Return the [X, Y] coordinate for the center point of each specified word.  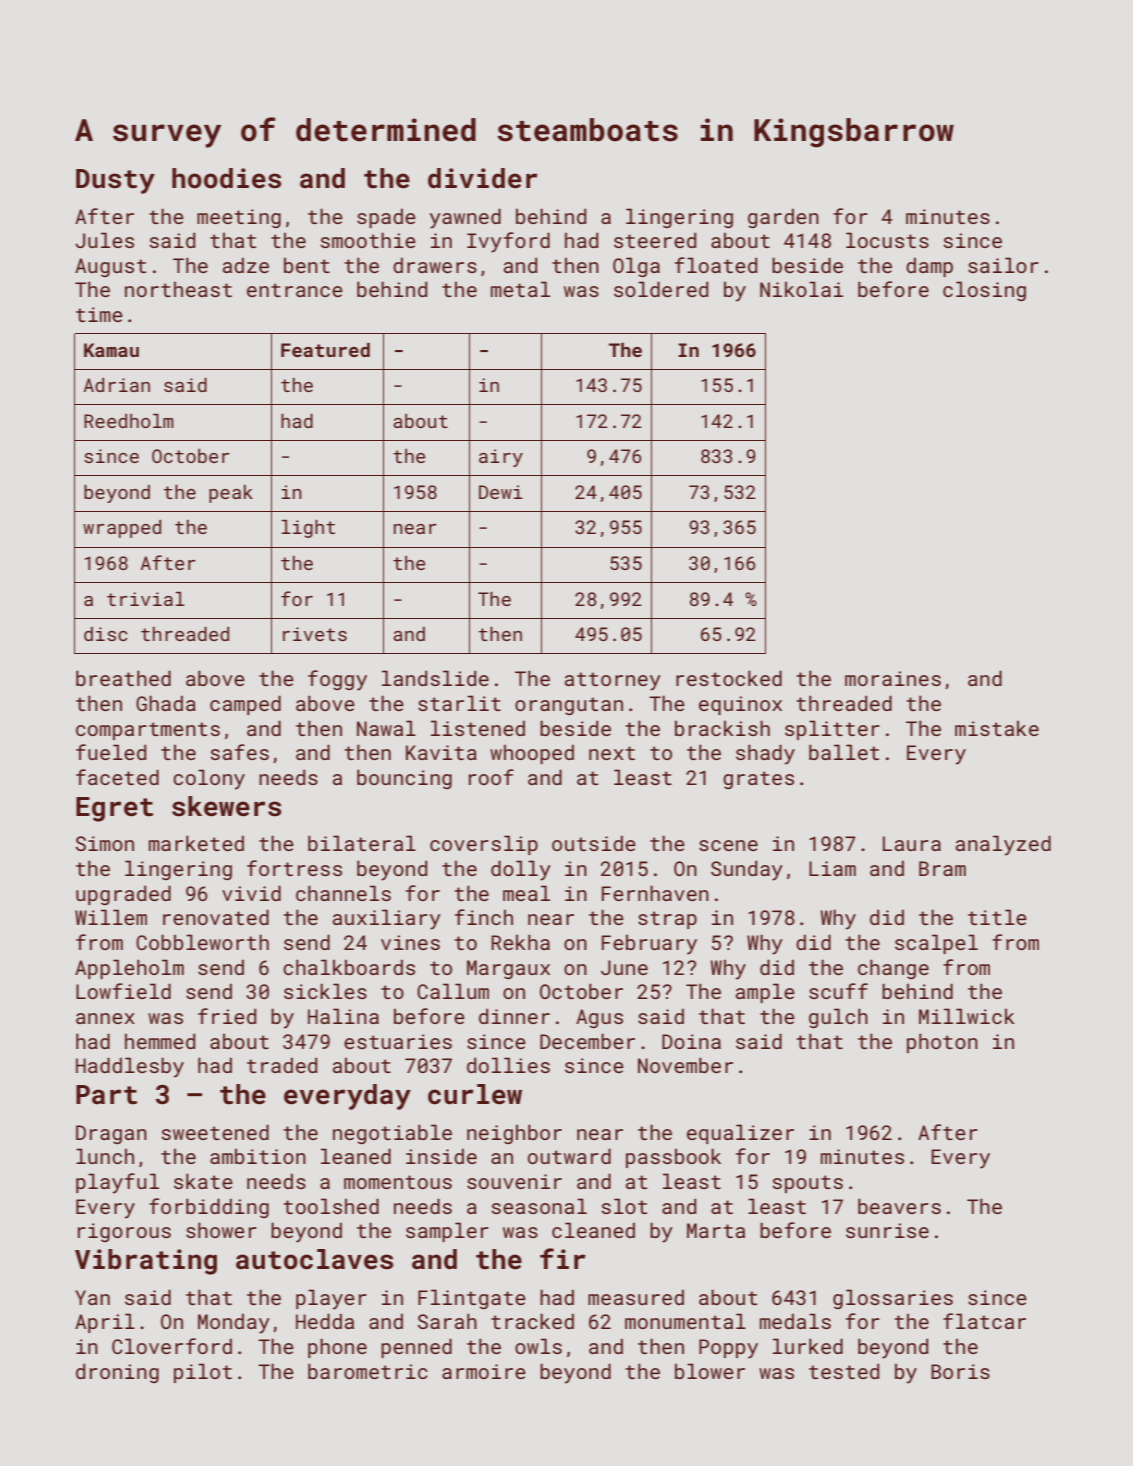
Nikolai [801, 289]
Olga [636, 267]
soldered [661, 289]
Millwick [967, 1016]
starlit [459, 703]
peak [231, 494]
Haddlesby [130, 1067]
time [99, 314]
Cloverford [172, 1346]
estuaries [398, 1041]
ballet [844, 752]
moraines [893, 678]
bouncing [404, 779]
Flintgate [472, 1299]
